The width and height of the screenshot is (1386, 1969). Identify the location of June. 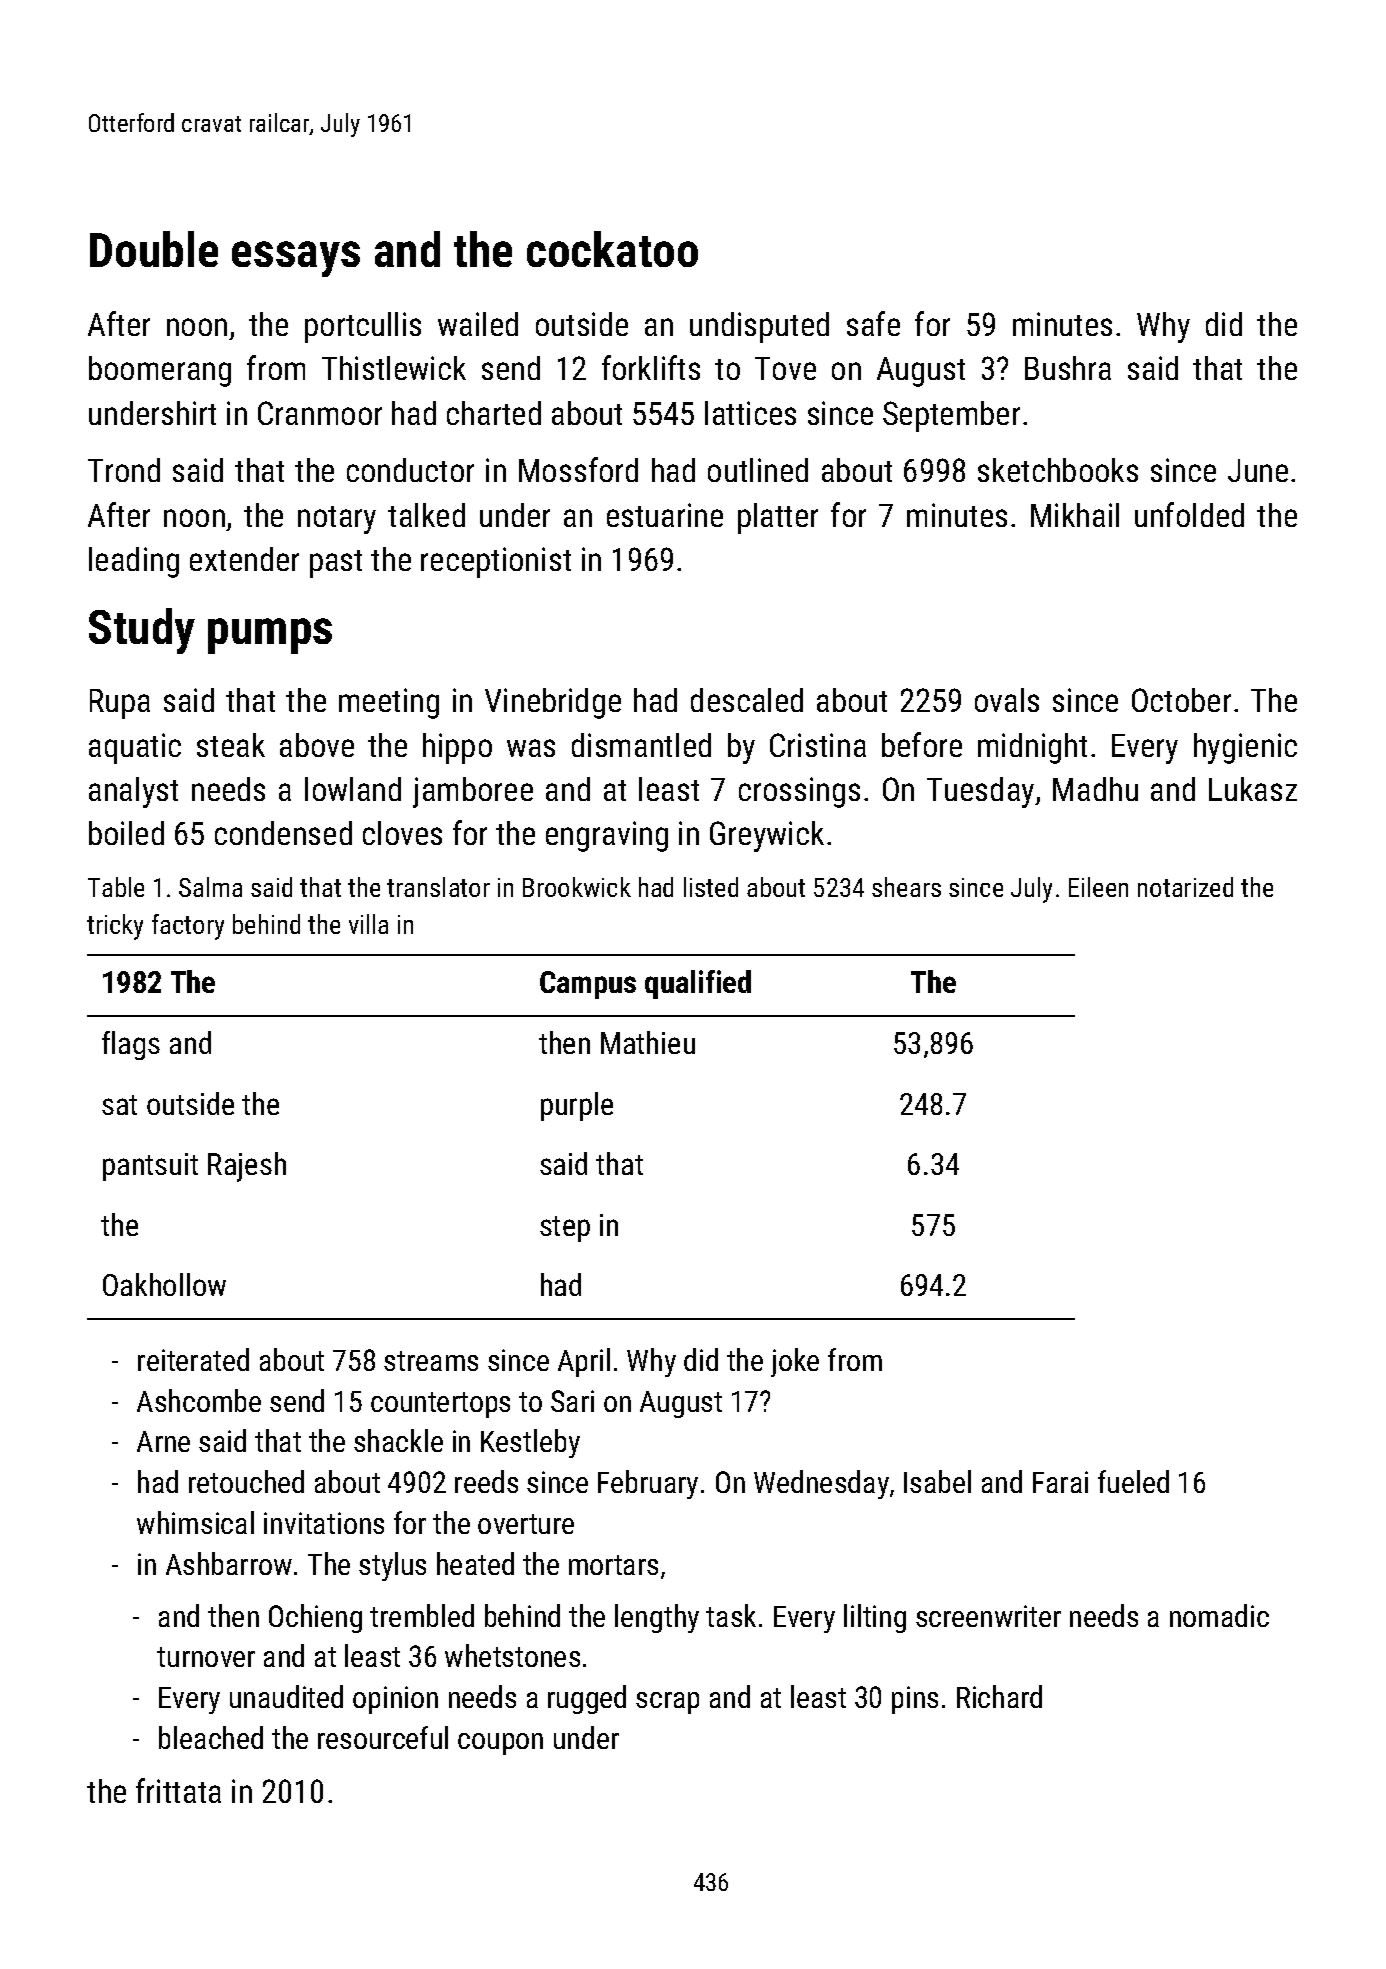
(1258, 470).
